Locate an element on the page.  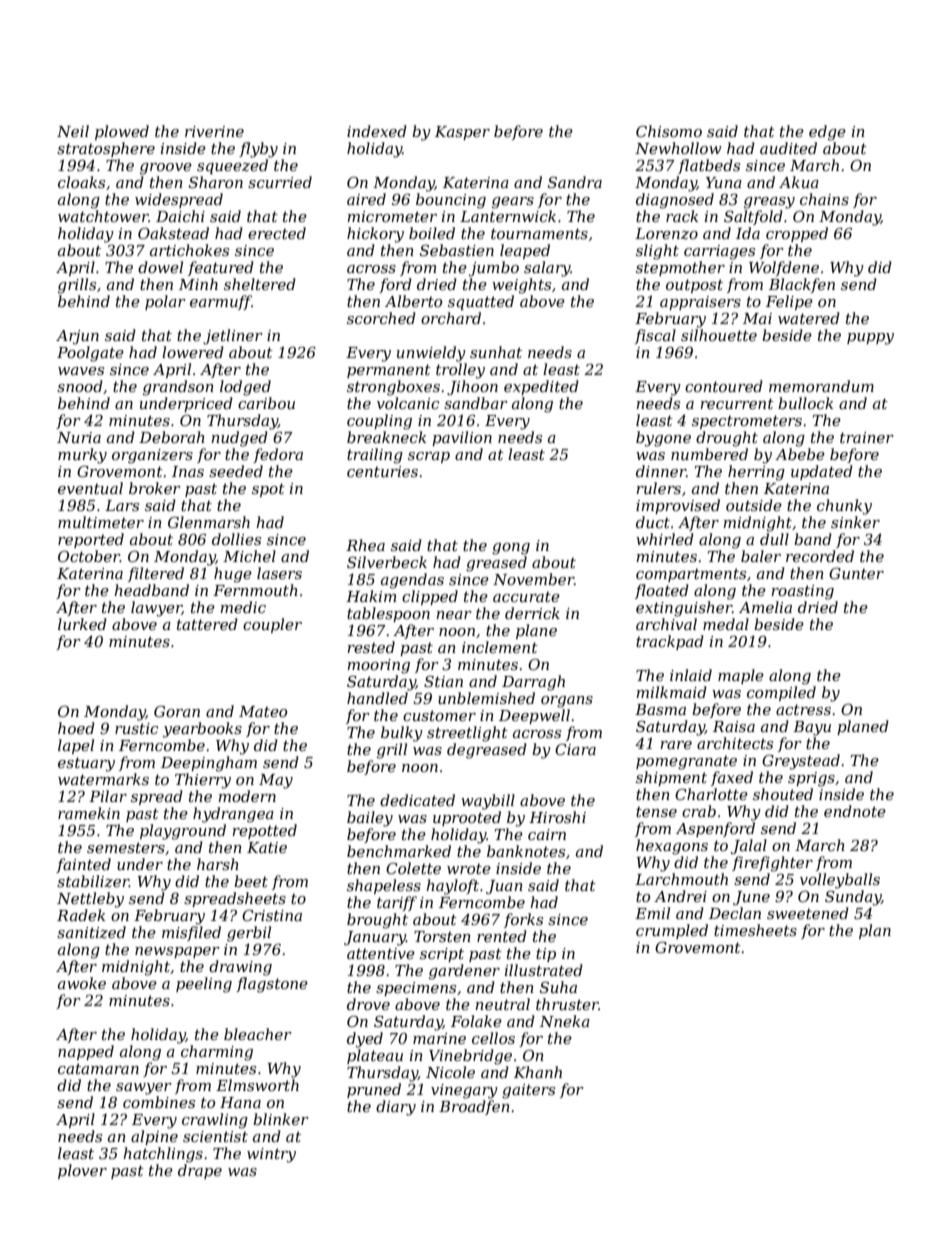
gaiters is located at coordinates (528, 1091).
